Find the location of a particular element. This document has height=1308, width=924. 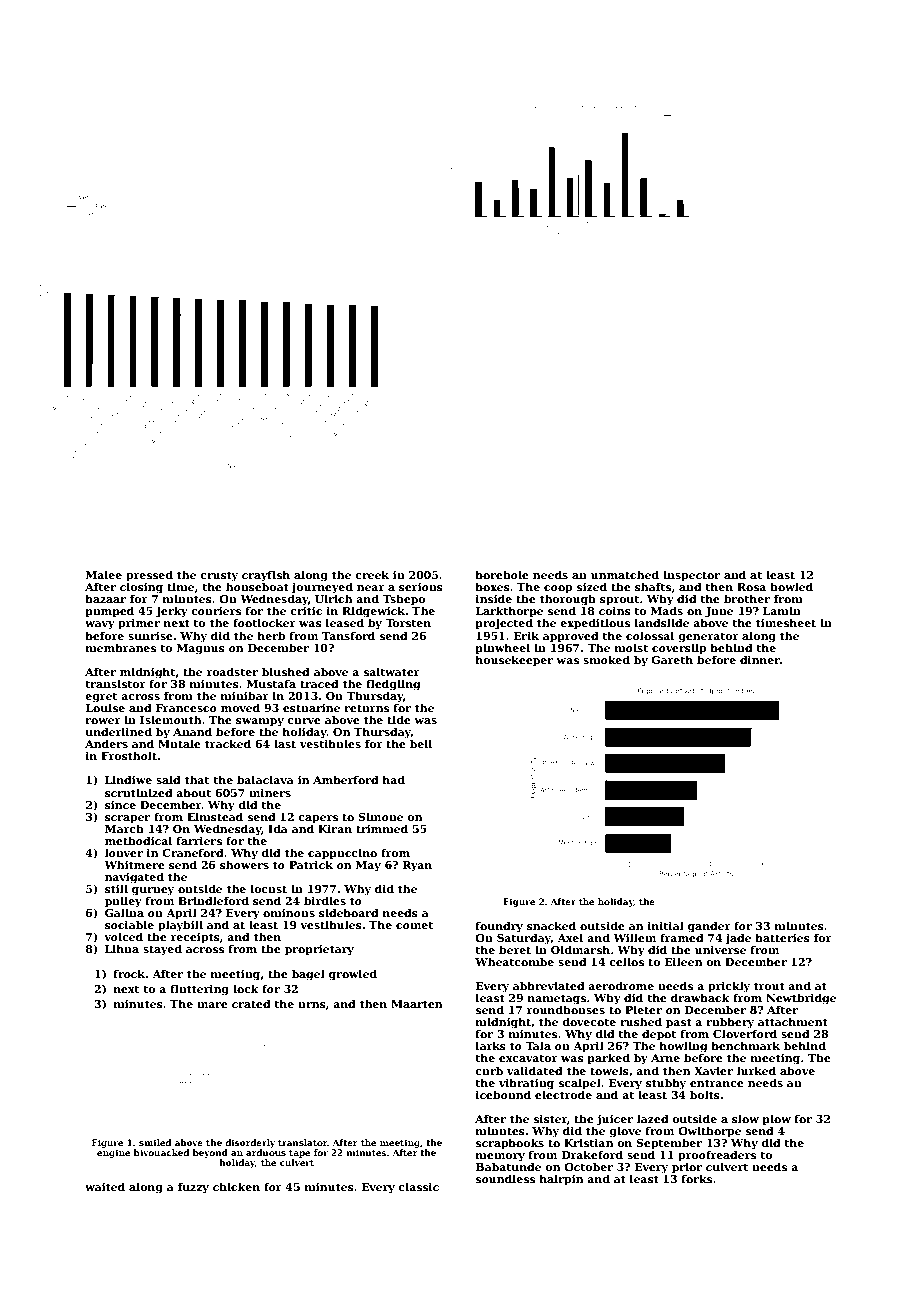

stayed is located at coordinates (162, 950).
